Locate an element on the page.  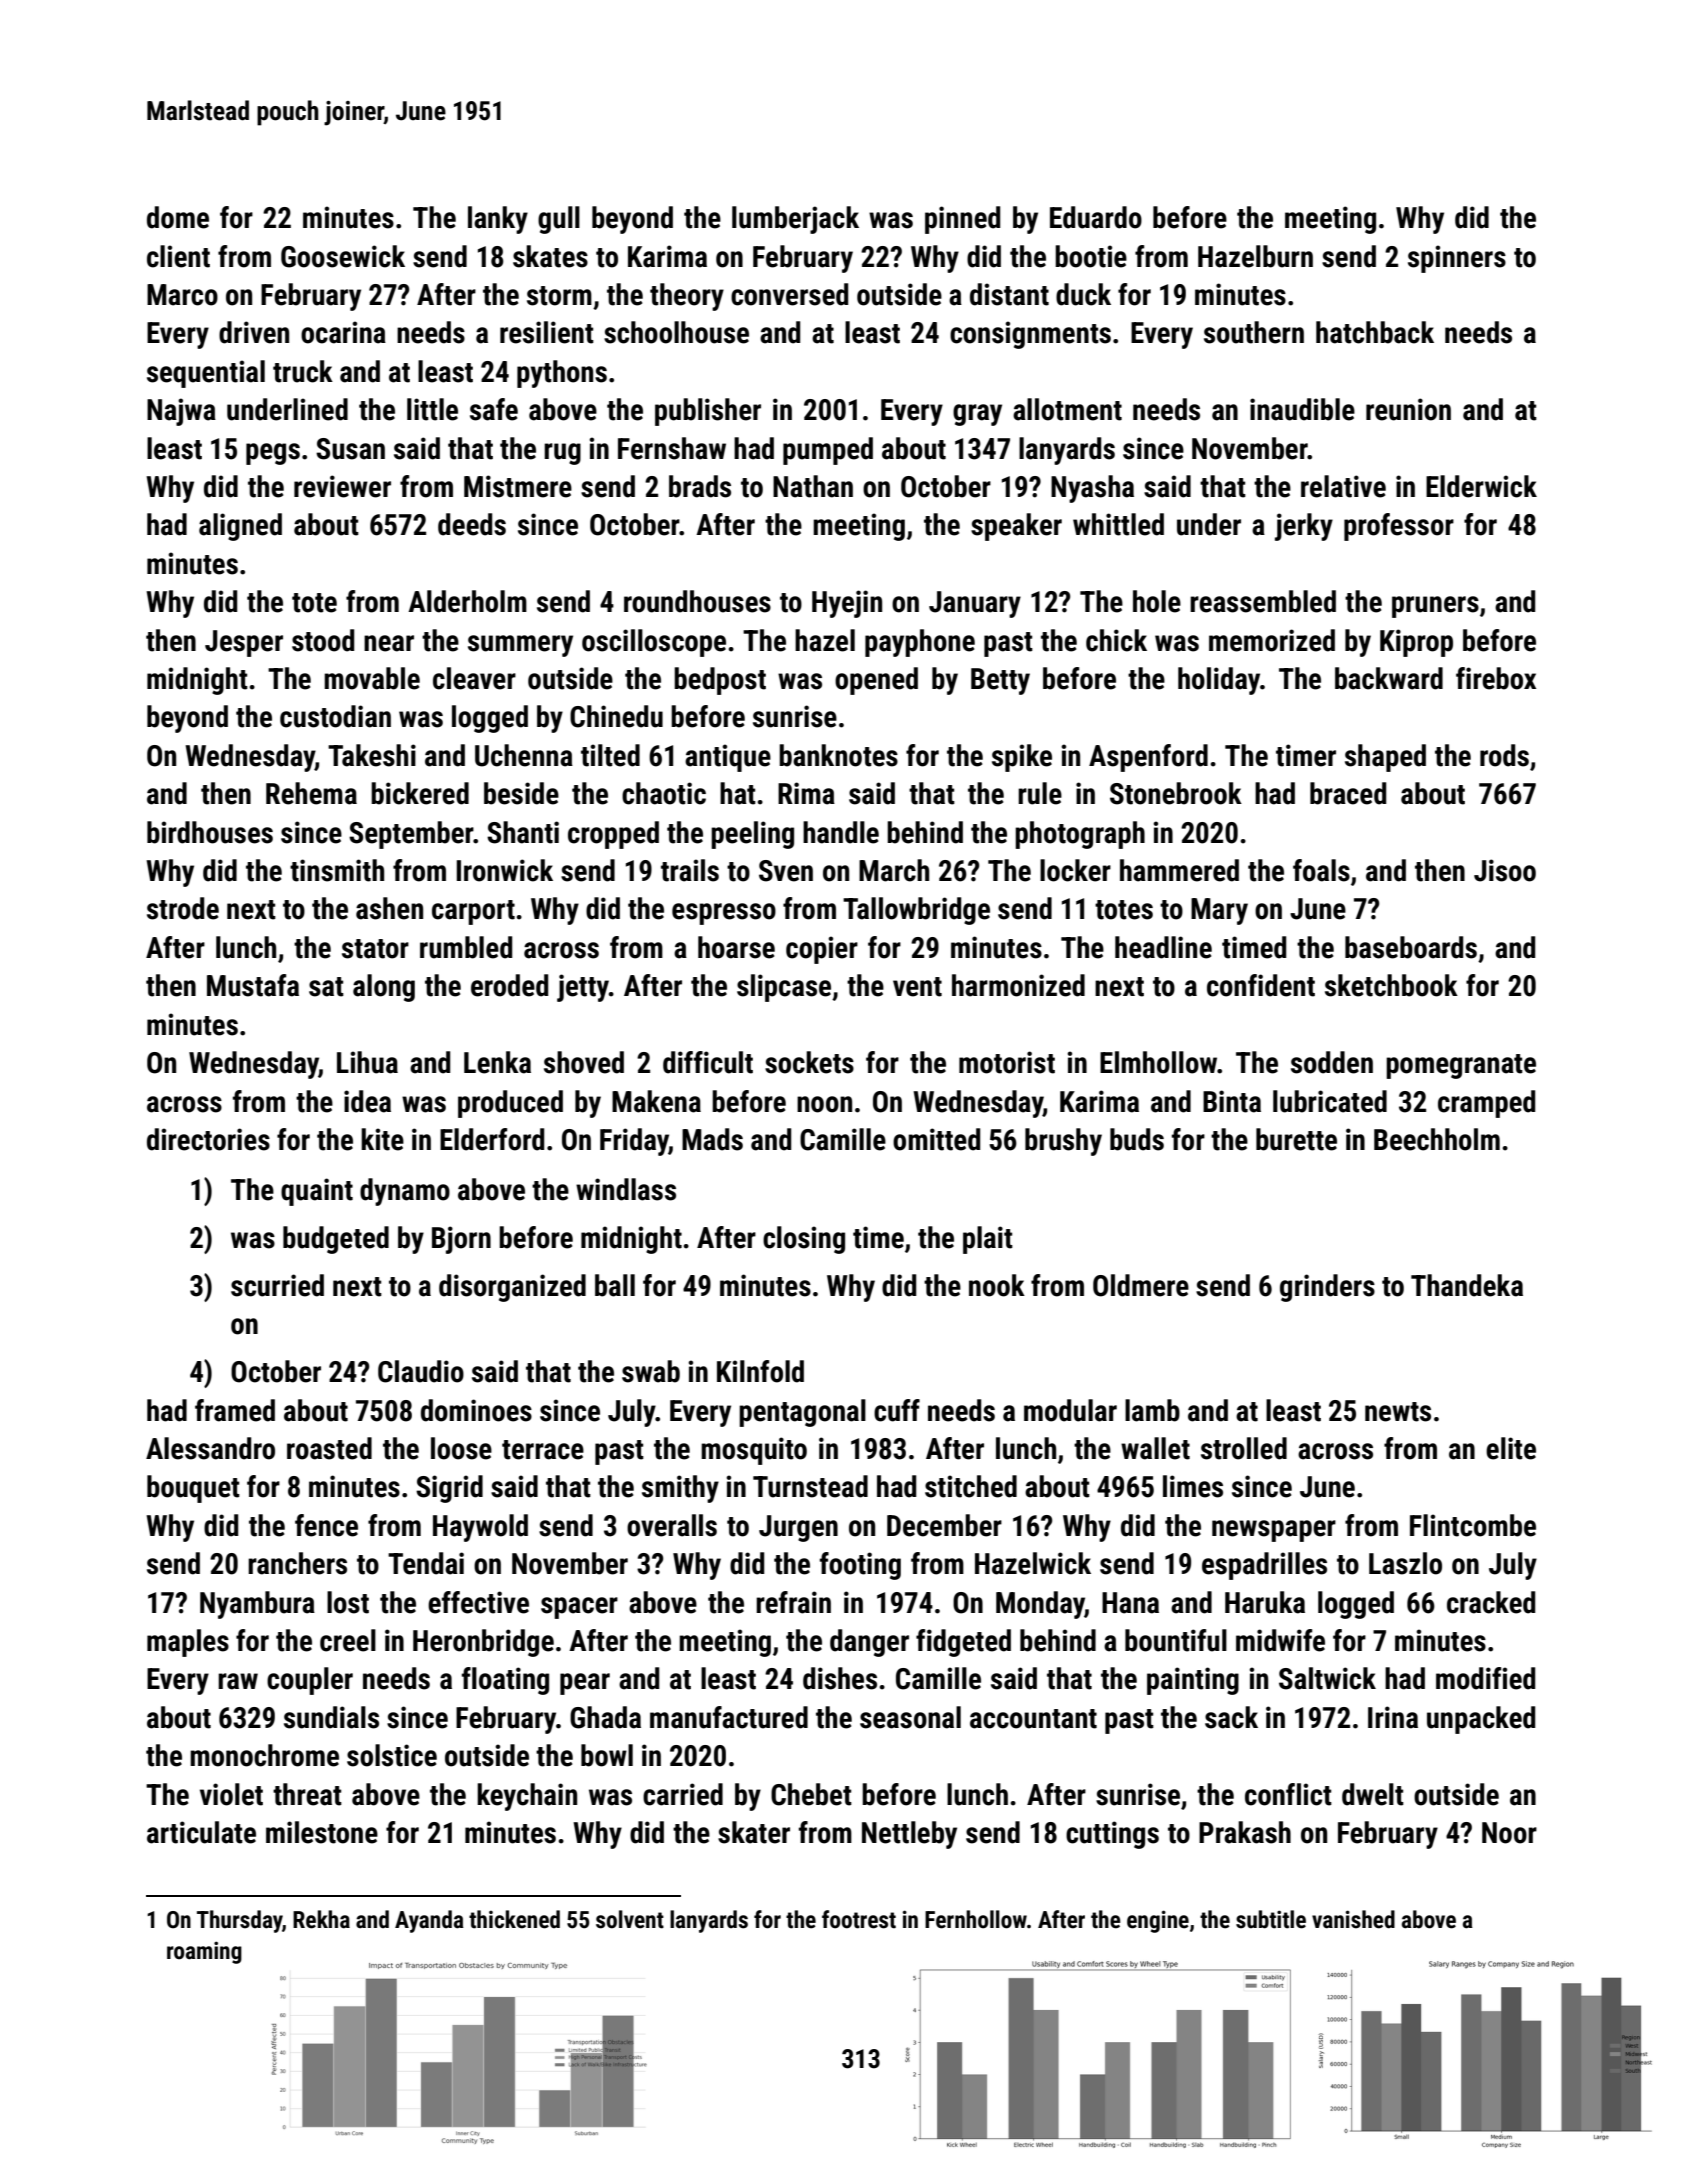
disorganized is located at coordinates (512, 1288).
